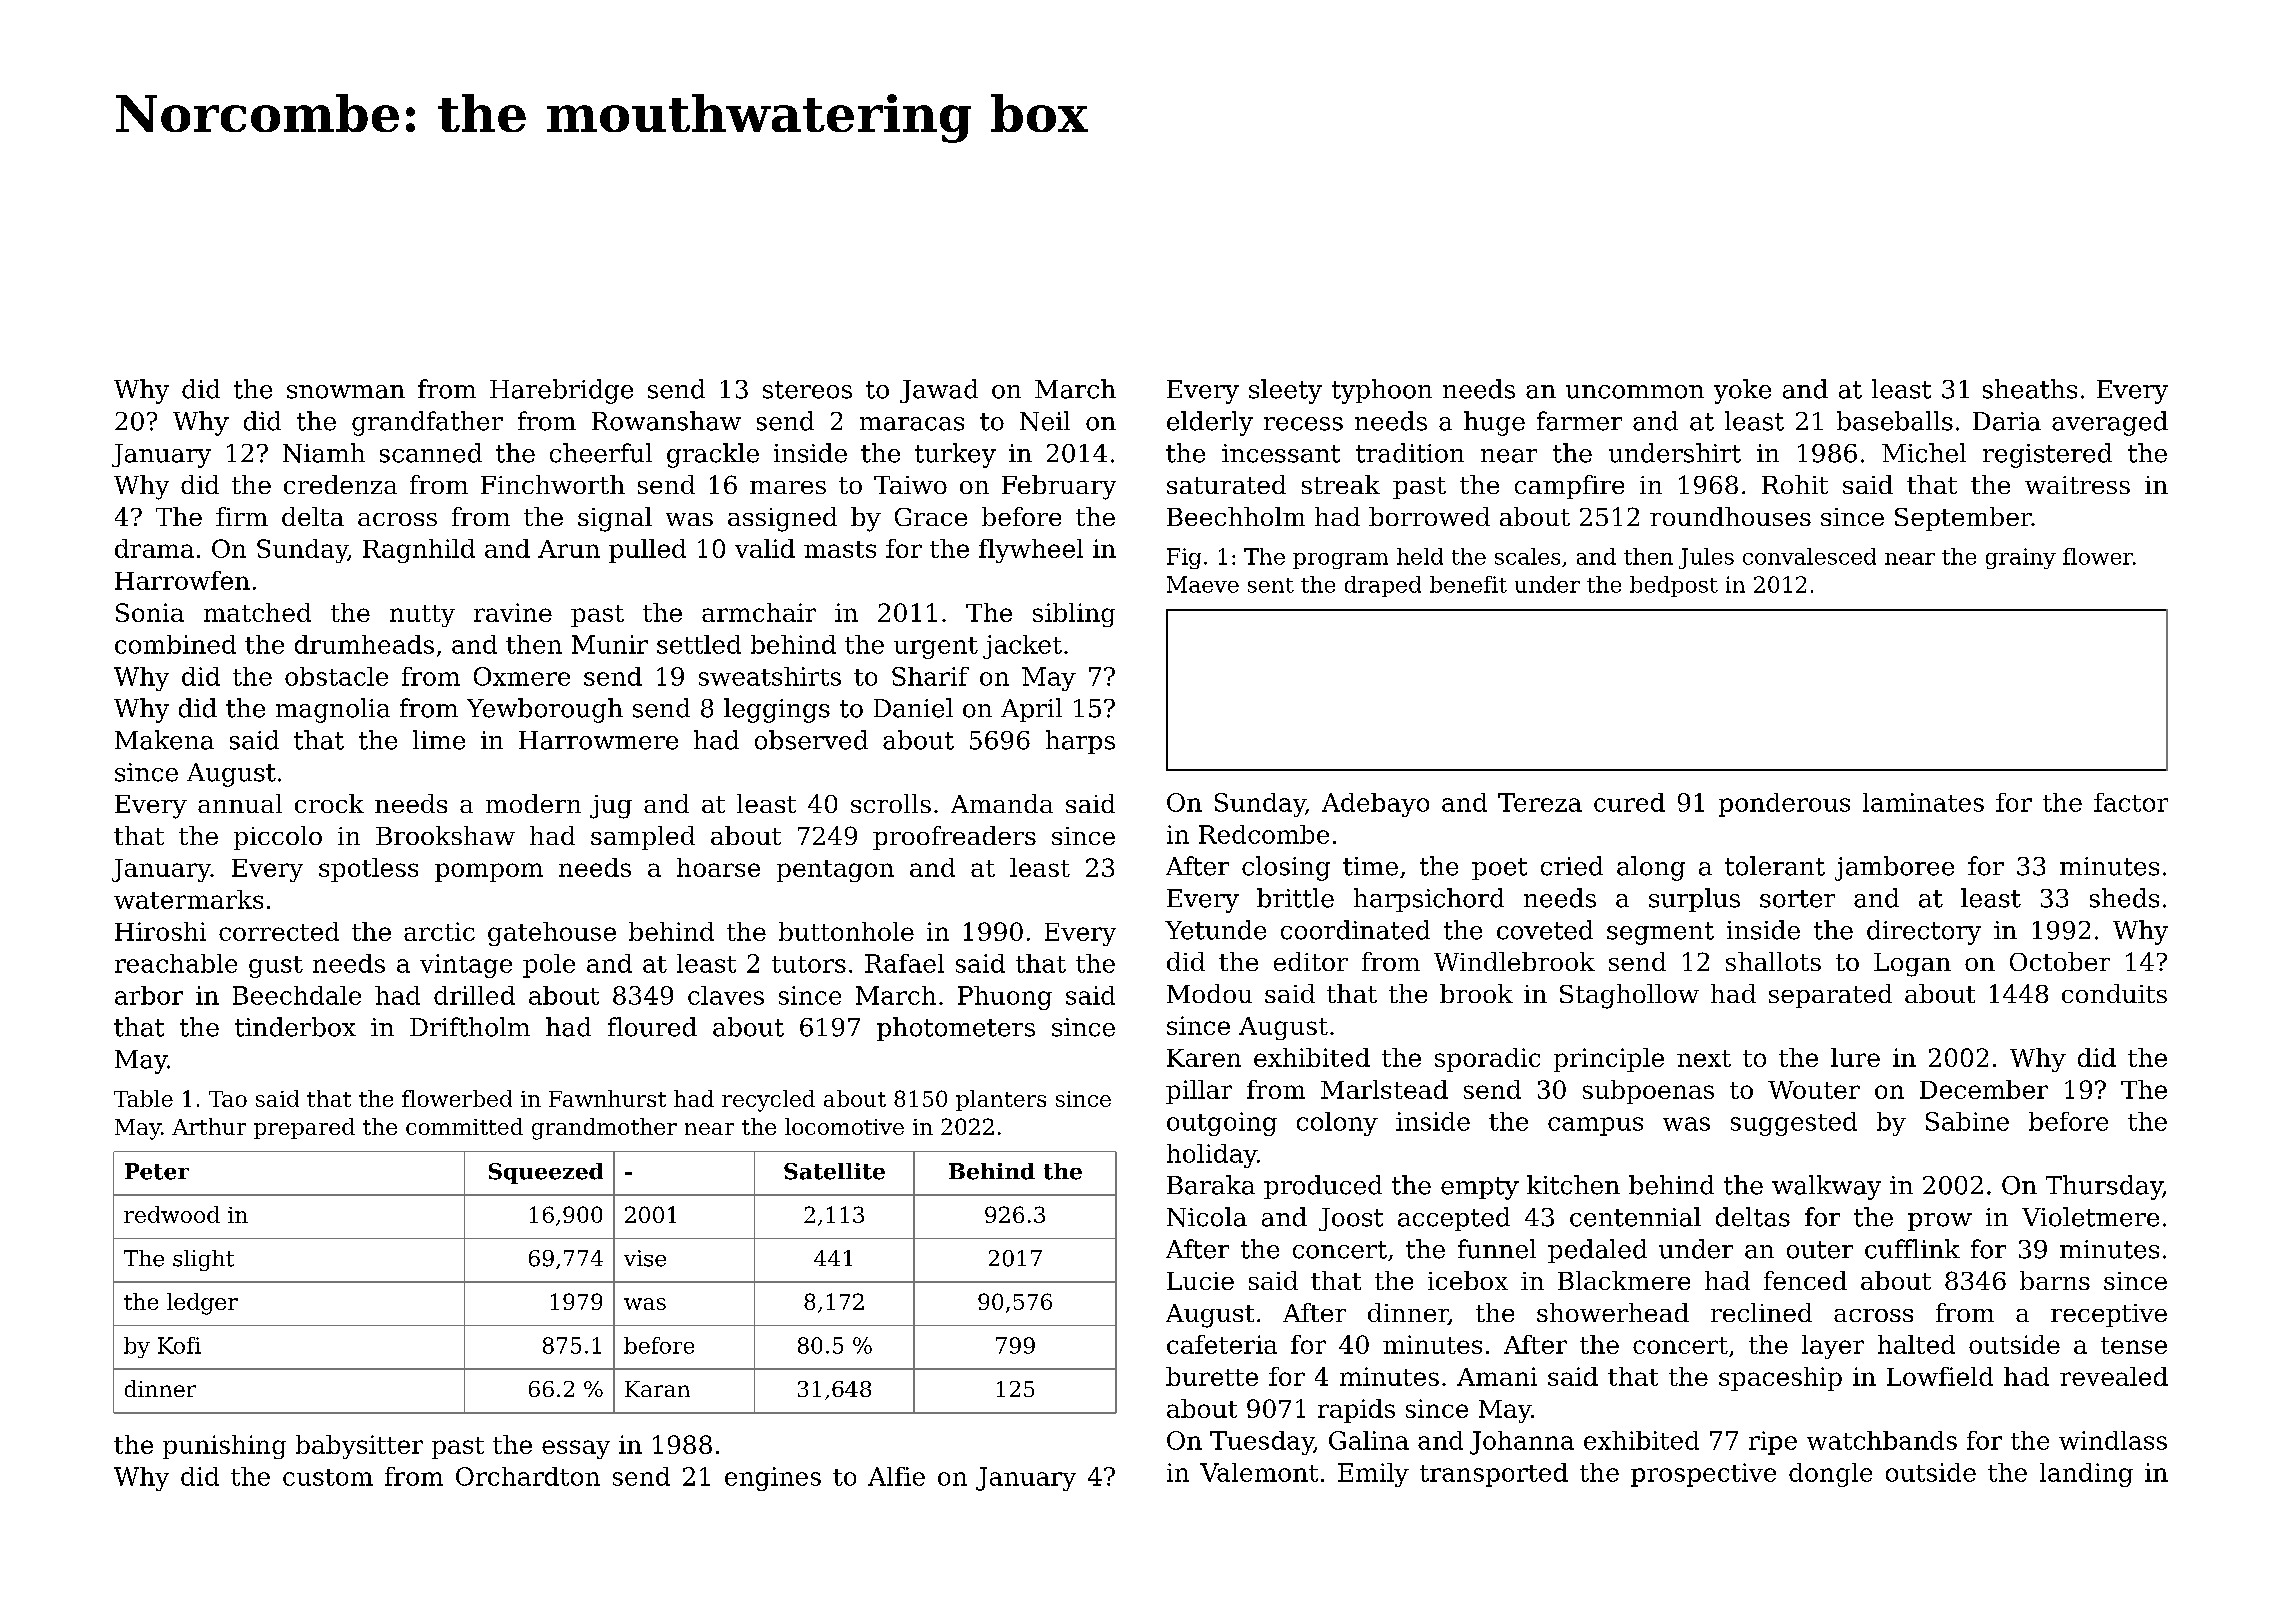 Image resolution: width=2282 pixels, height=1614 pixels. Describe the element at coordinates (1795, 484) in the screenshot. I see `Rohit` at that location.
